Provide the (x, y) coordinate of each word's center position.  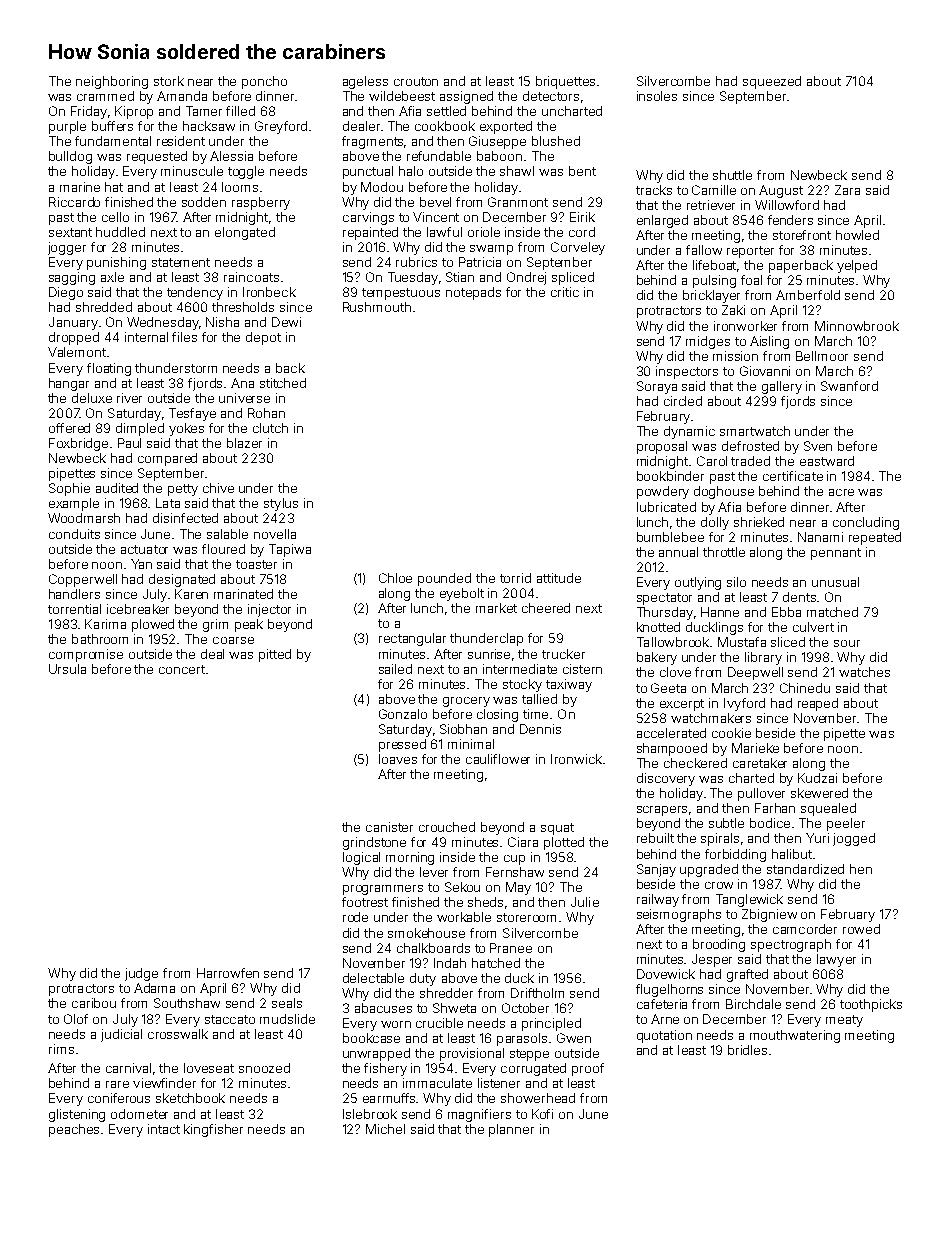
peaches (74, 1130)
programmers (383, 890)
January (73, 323)
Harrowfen (228, 973)
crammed (105, 96)
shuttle (732, 175)
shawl (517, 171)
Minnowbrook (857, 326)
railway (658, 900)
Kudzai (817, 778)
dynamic (689, 432)
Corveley (578, 248)
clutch (270, 428)
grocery (466, 702)
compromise (86, 655)
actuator (144, 549)
